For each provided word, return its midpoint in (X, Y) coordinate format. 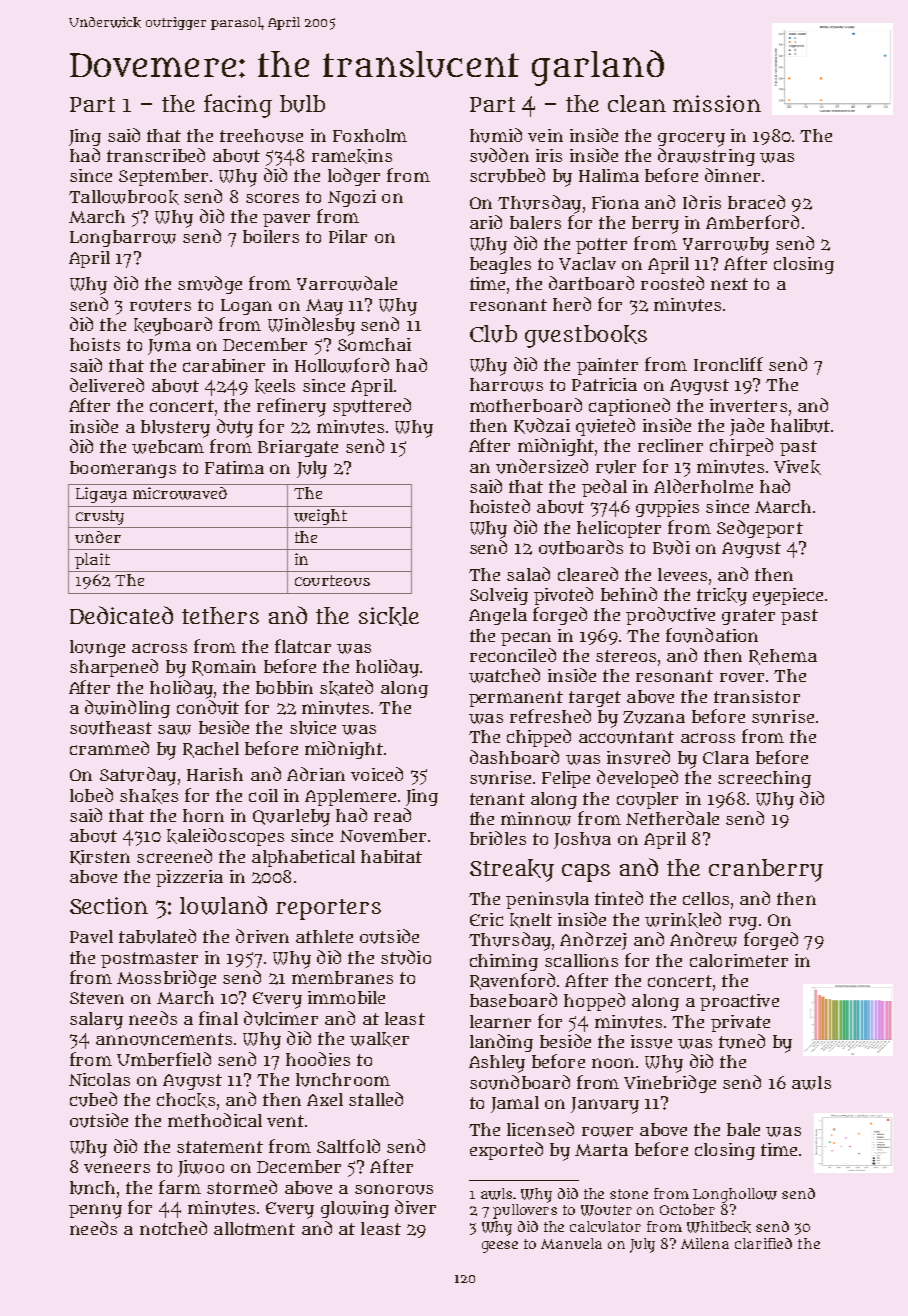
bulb (302, 104)
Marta (601, 1150)
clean (637, 103)
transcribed (156, 155)
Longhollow (735, 1195)
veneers (117, 1168)
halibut (800, 426)
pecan (526, 639)
